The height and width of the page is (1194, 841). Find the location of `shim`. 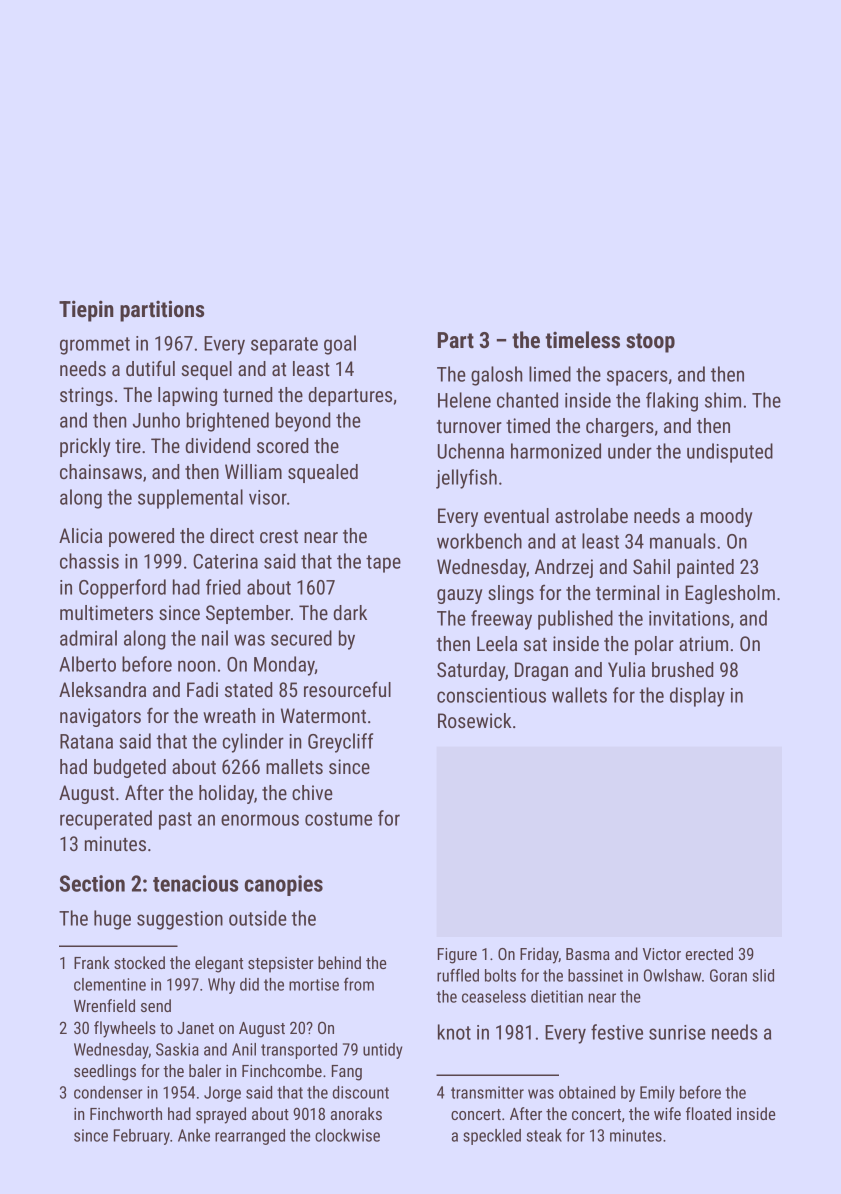

shim is located at coordinates (723, 400).
